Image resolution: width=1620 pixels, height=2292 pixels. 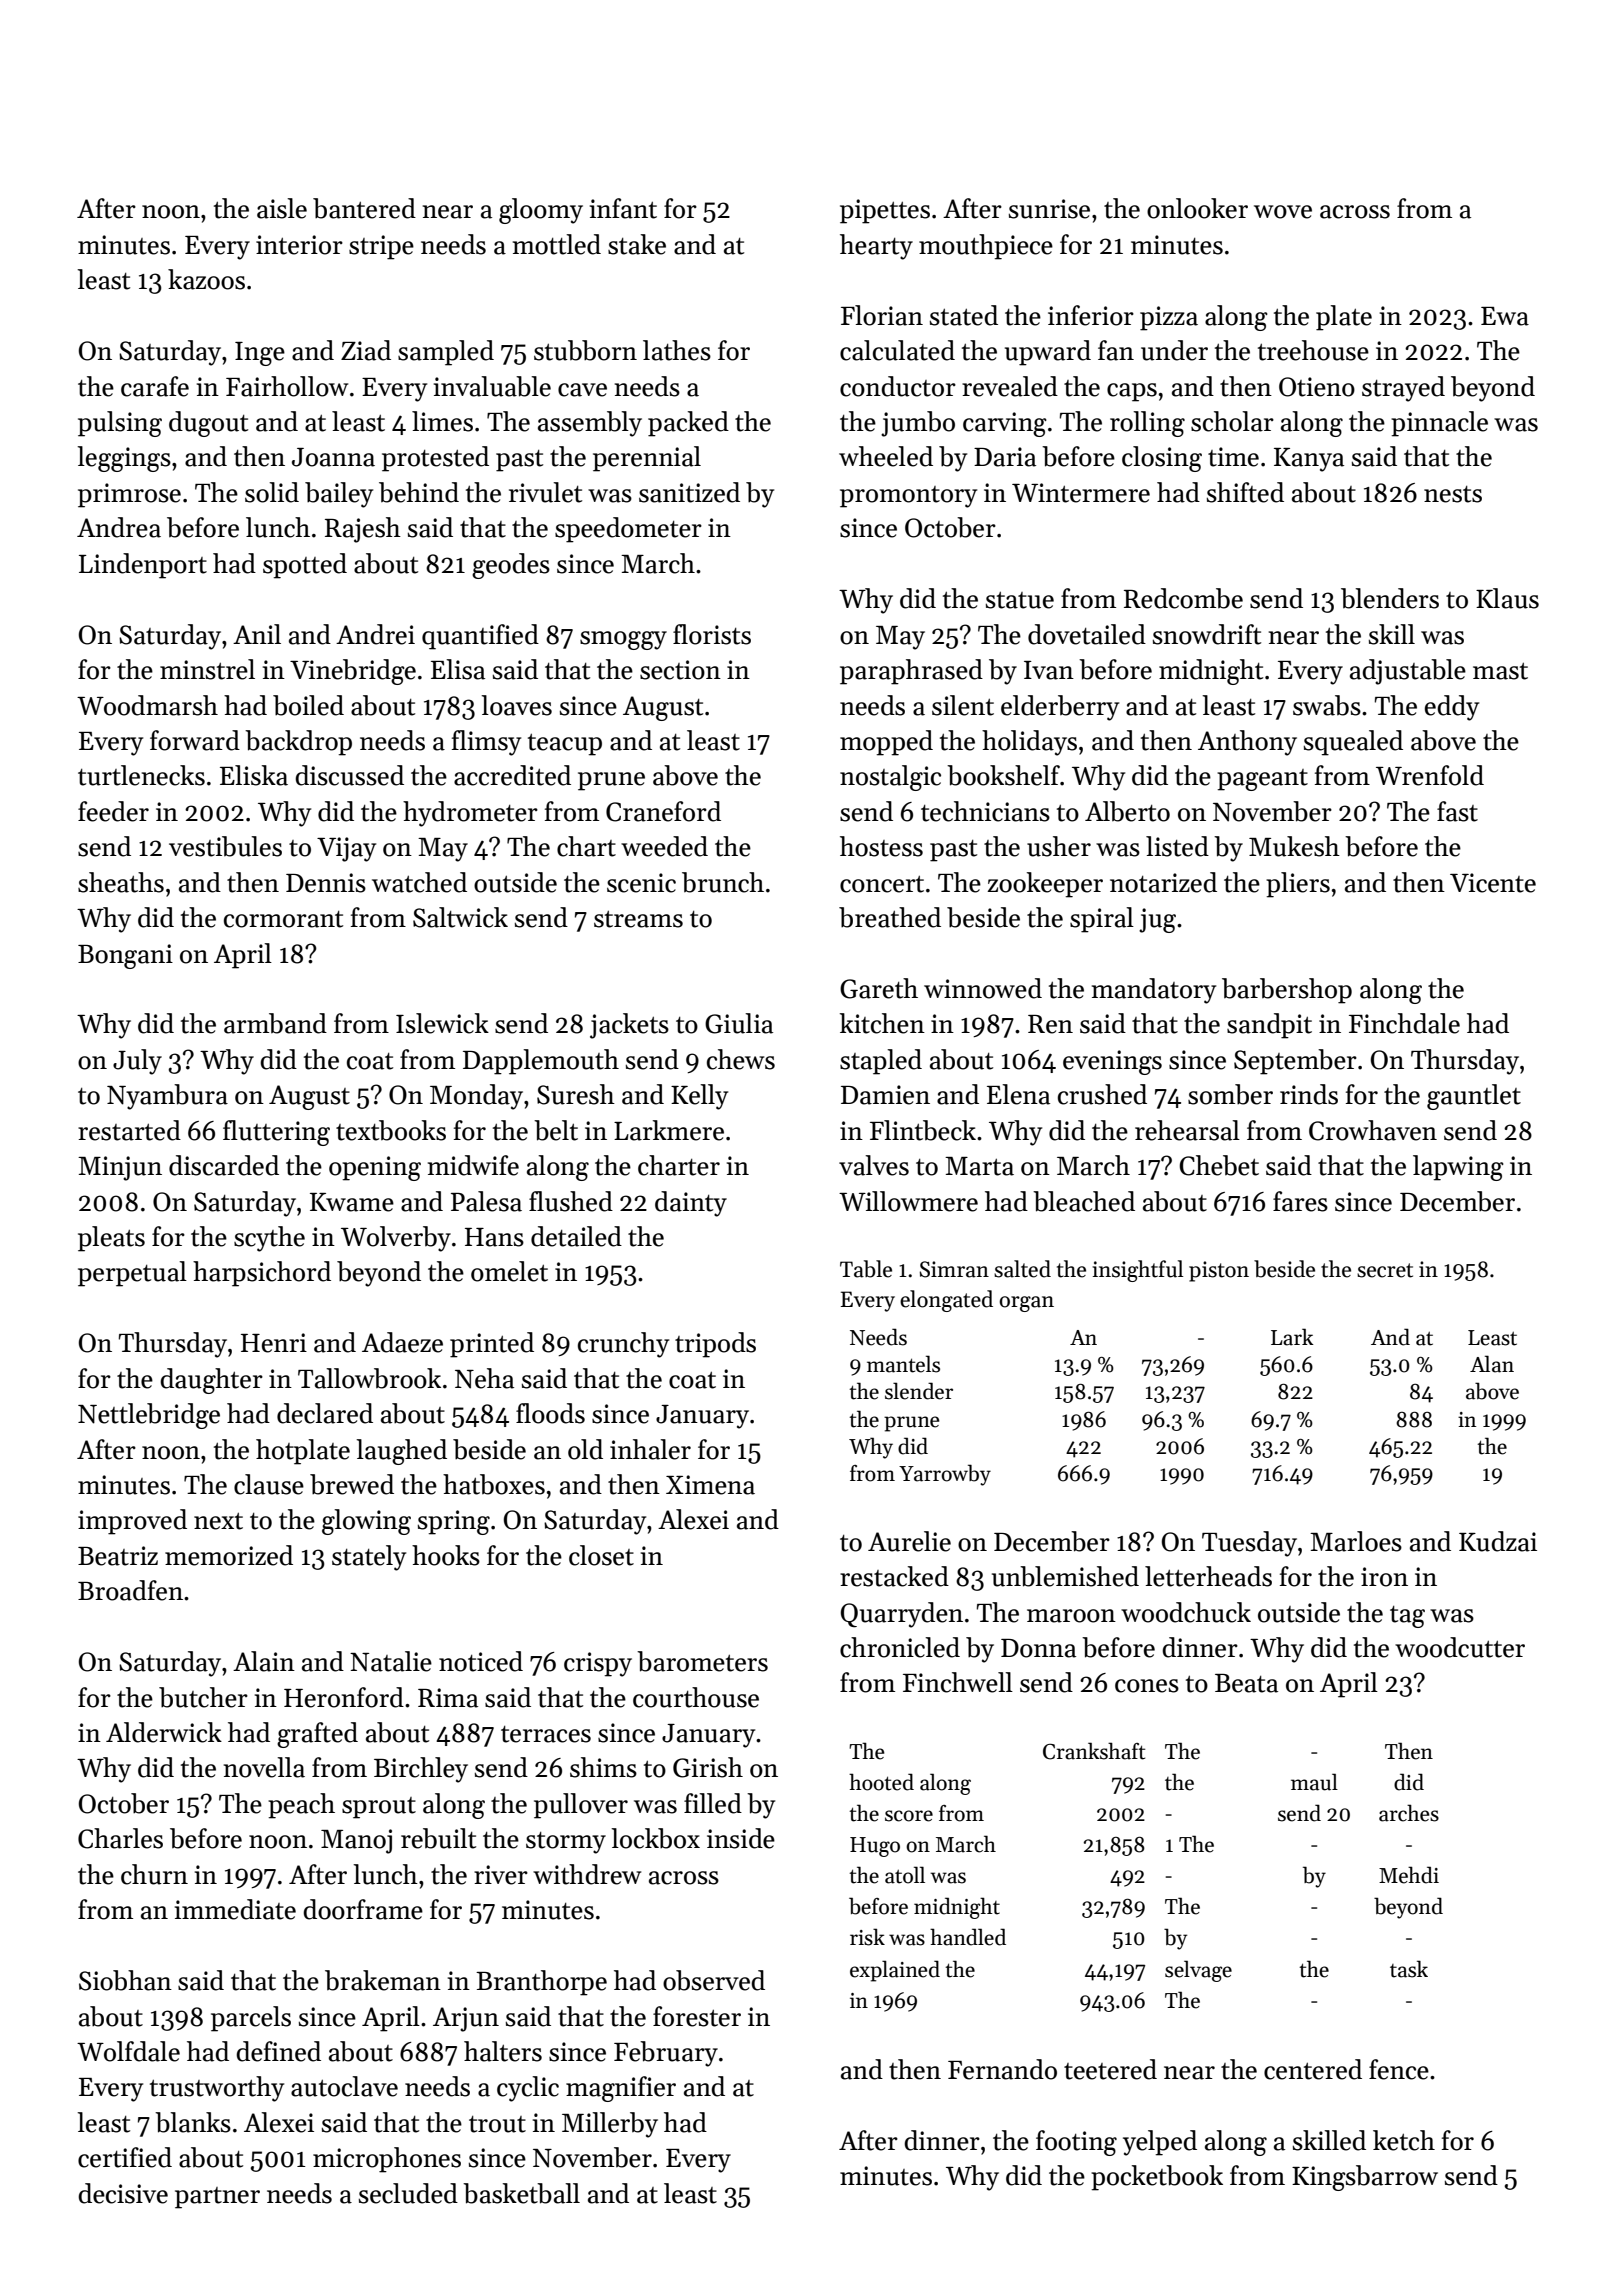 What do you see at coordinates (663, 811) in the screenshot?
I see `Craneford` at bounding box center [663, 811].
